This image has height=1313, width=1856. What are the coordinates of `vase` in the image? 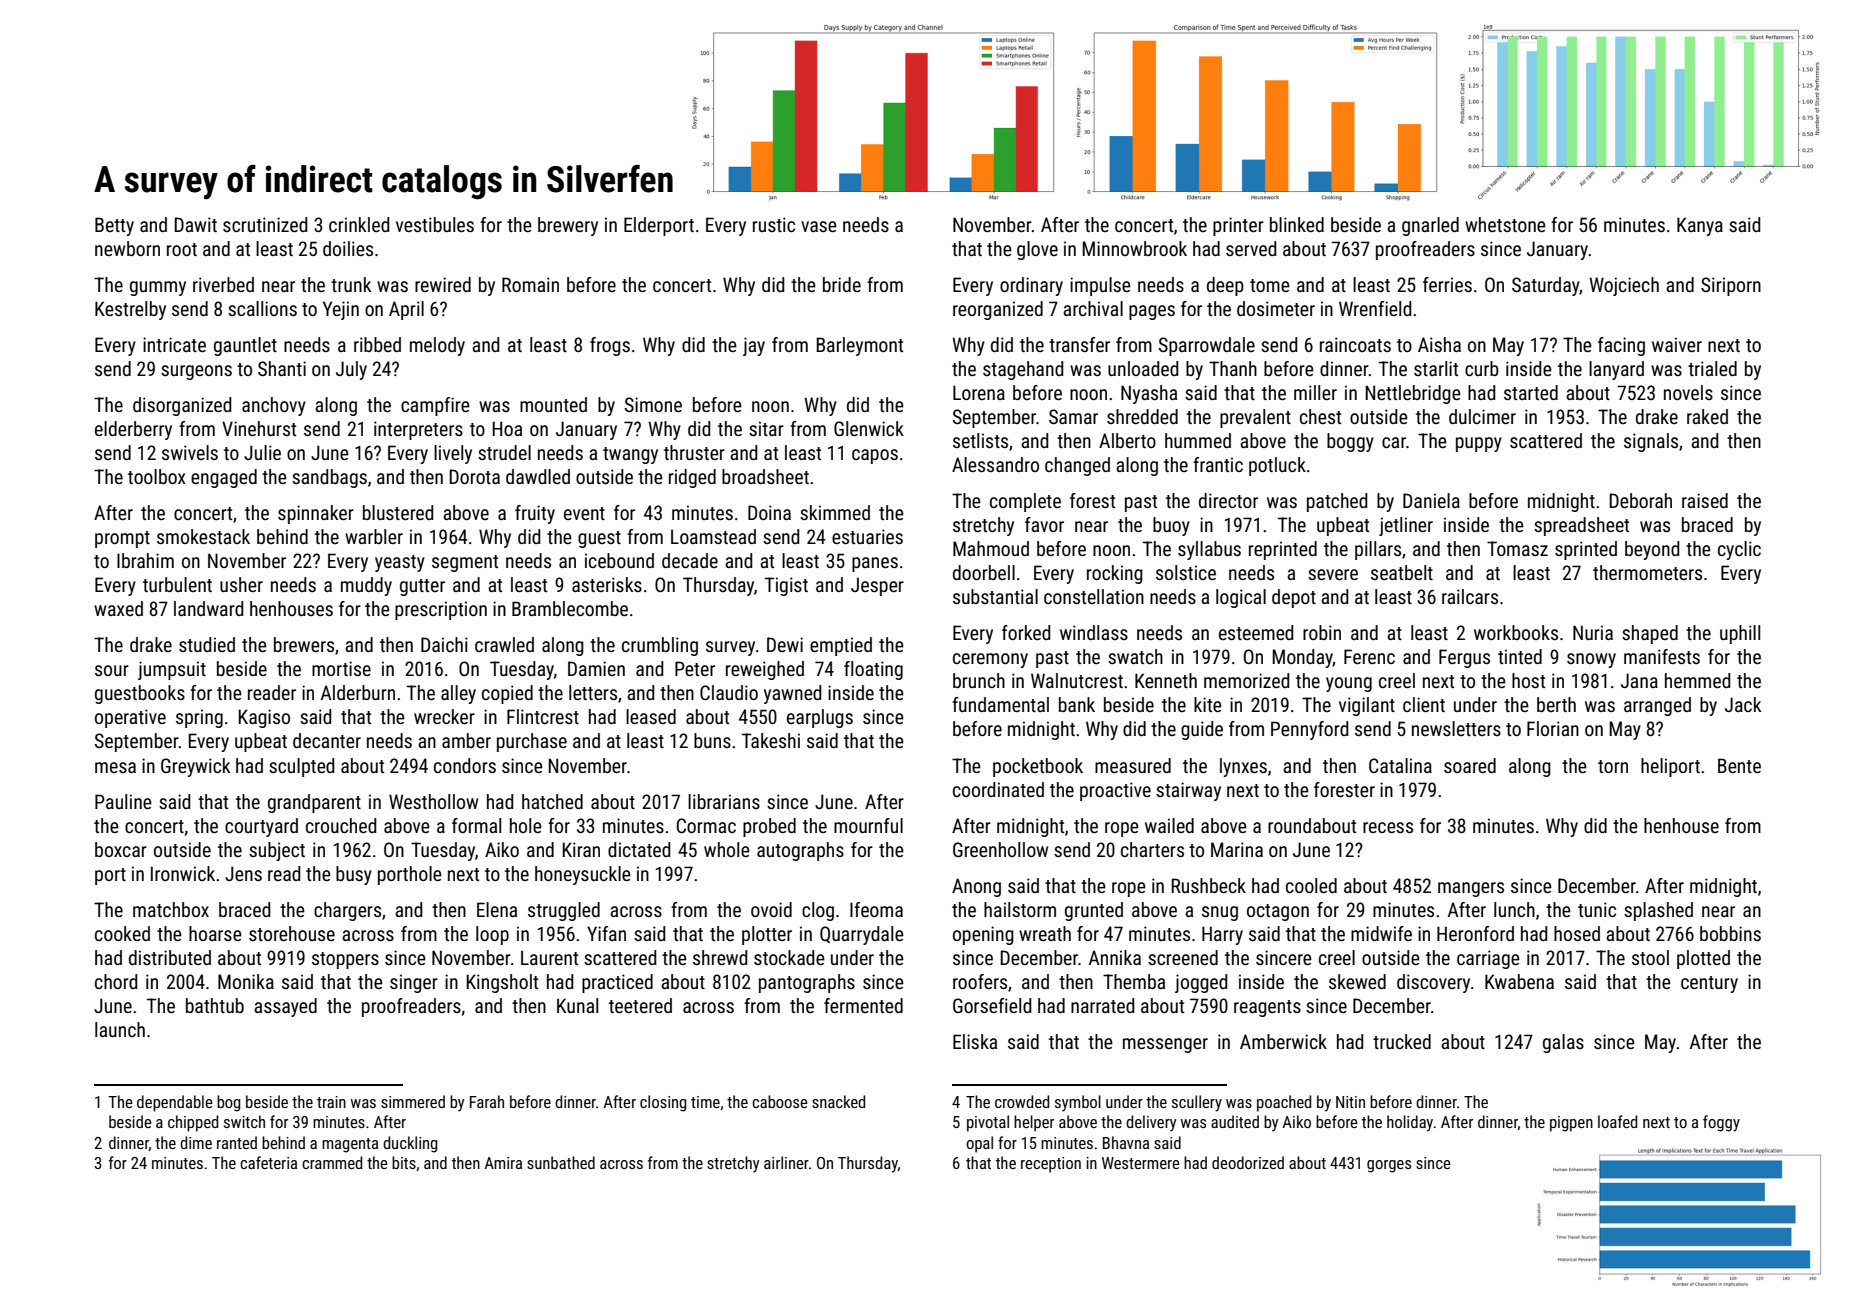 It's located at (819, 226).
